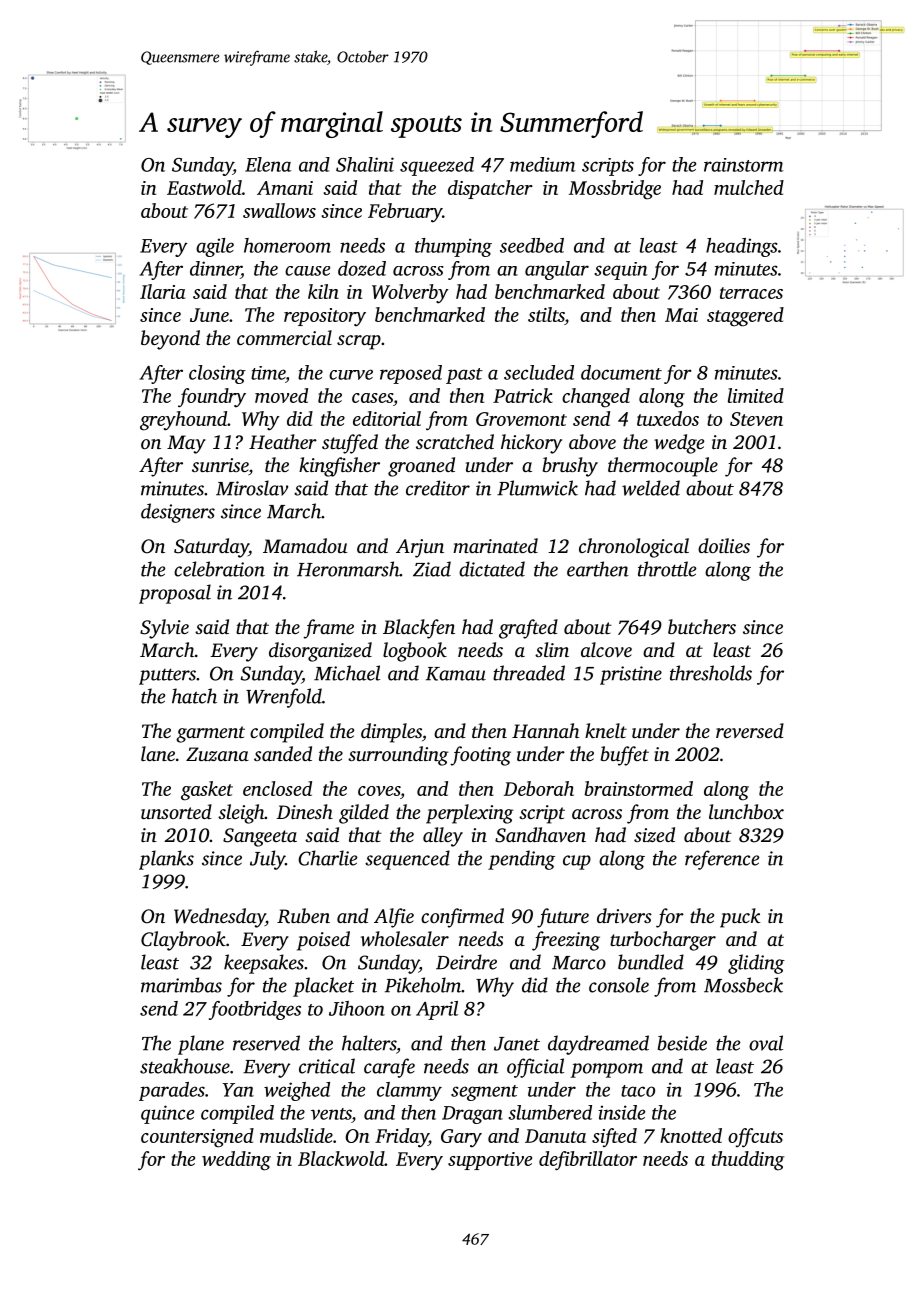 Image resolution: width=924 pixels, height=1314 pixels. I want to click on reversed, so click(750, 730).
